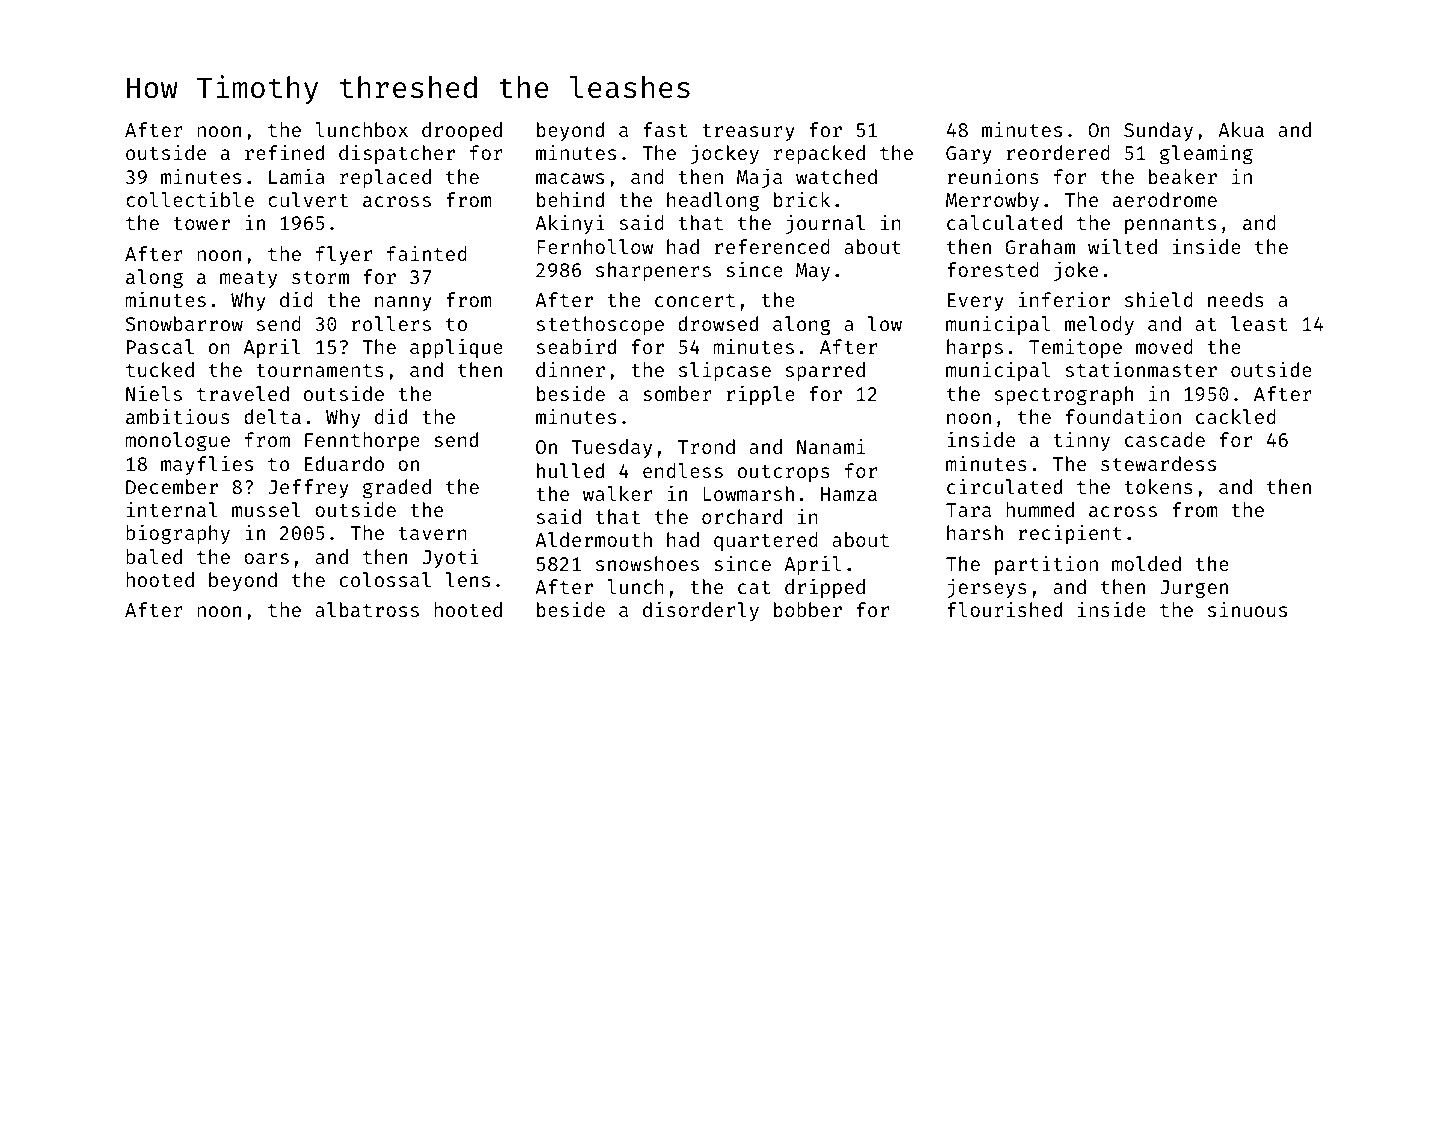  What do you see at coordinates (1082, 441) in the screenshot?
I see `tinny` at bounding box center [1082, 441].
